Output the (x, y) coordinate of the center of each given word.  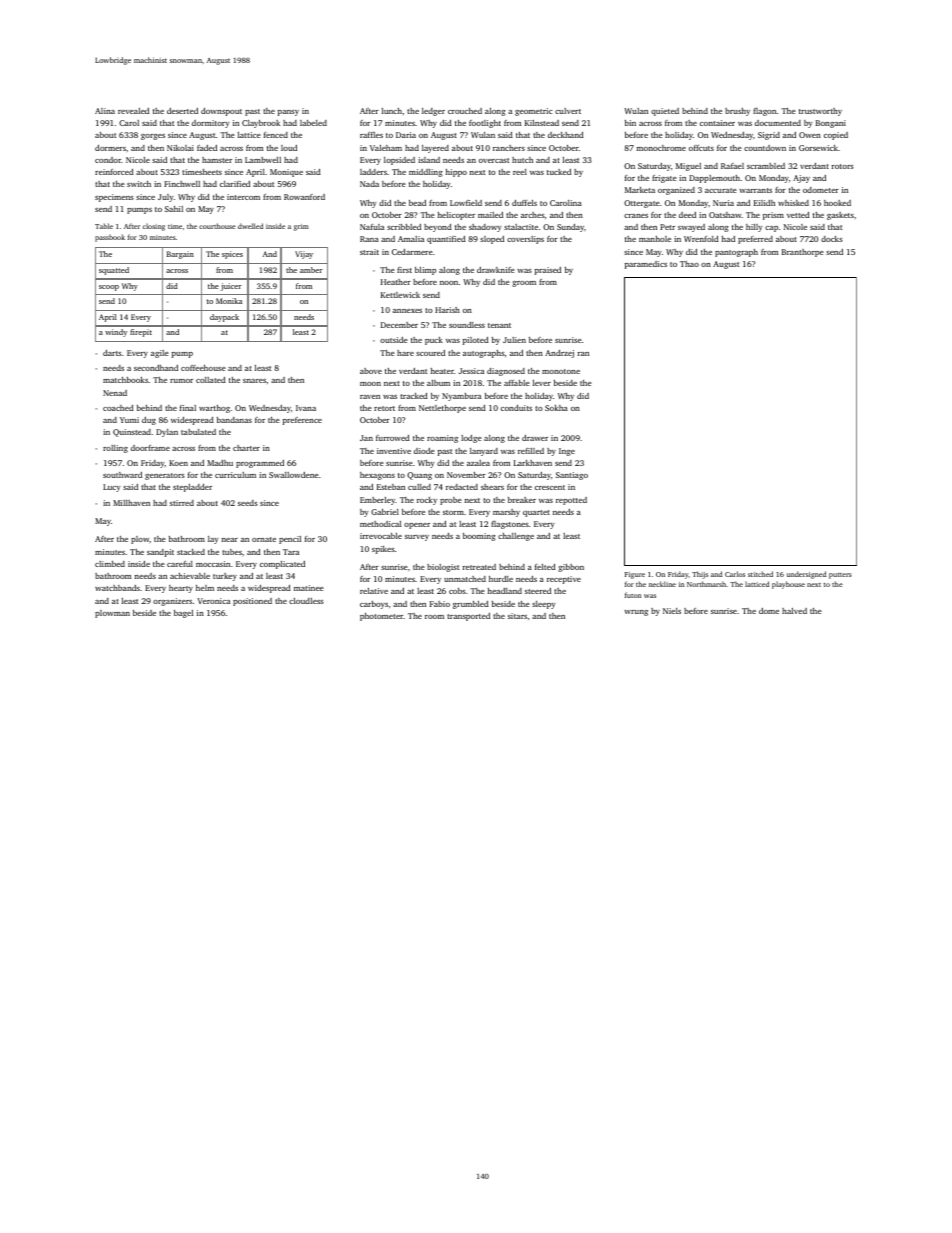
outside (394, 340)
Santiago (572, 476)
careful (180, 564)
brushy (737, 112)
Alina (105, 111)
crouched (465, 111)
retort (384, 408)
